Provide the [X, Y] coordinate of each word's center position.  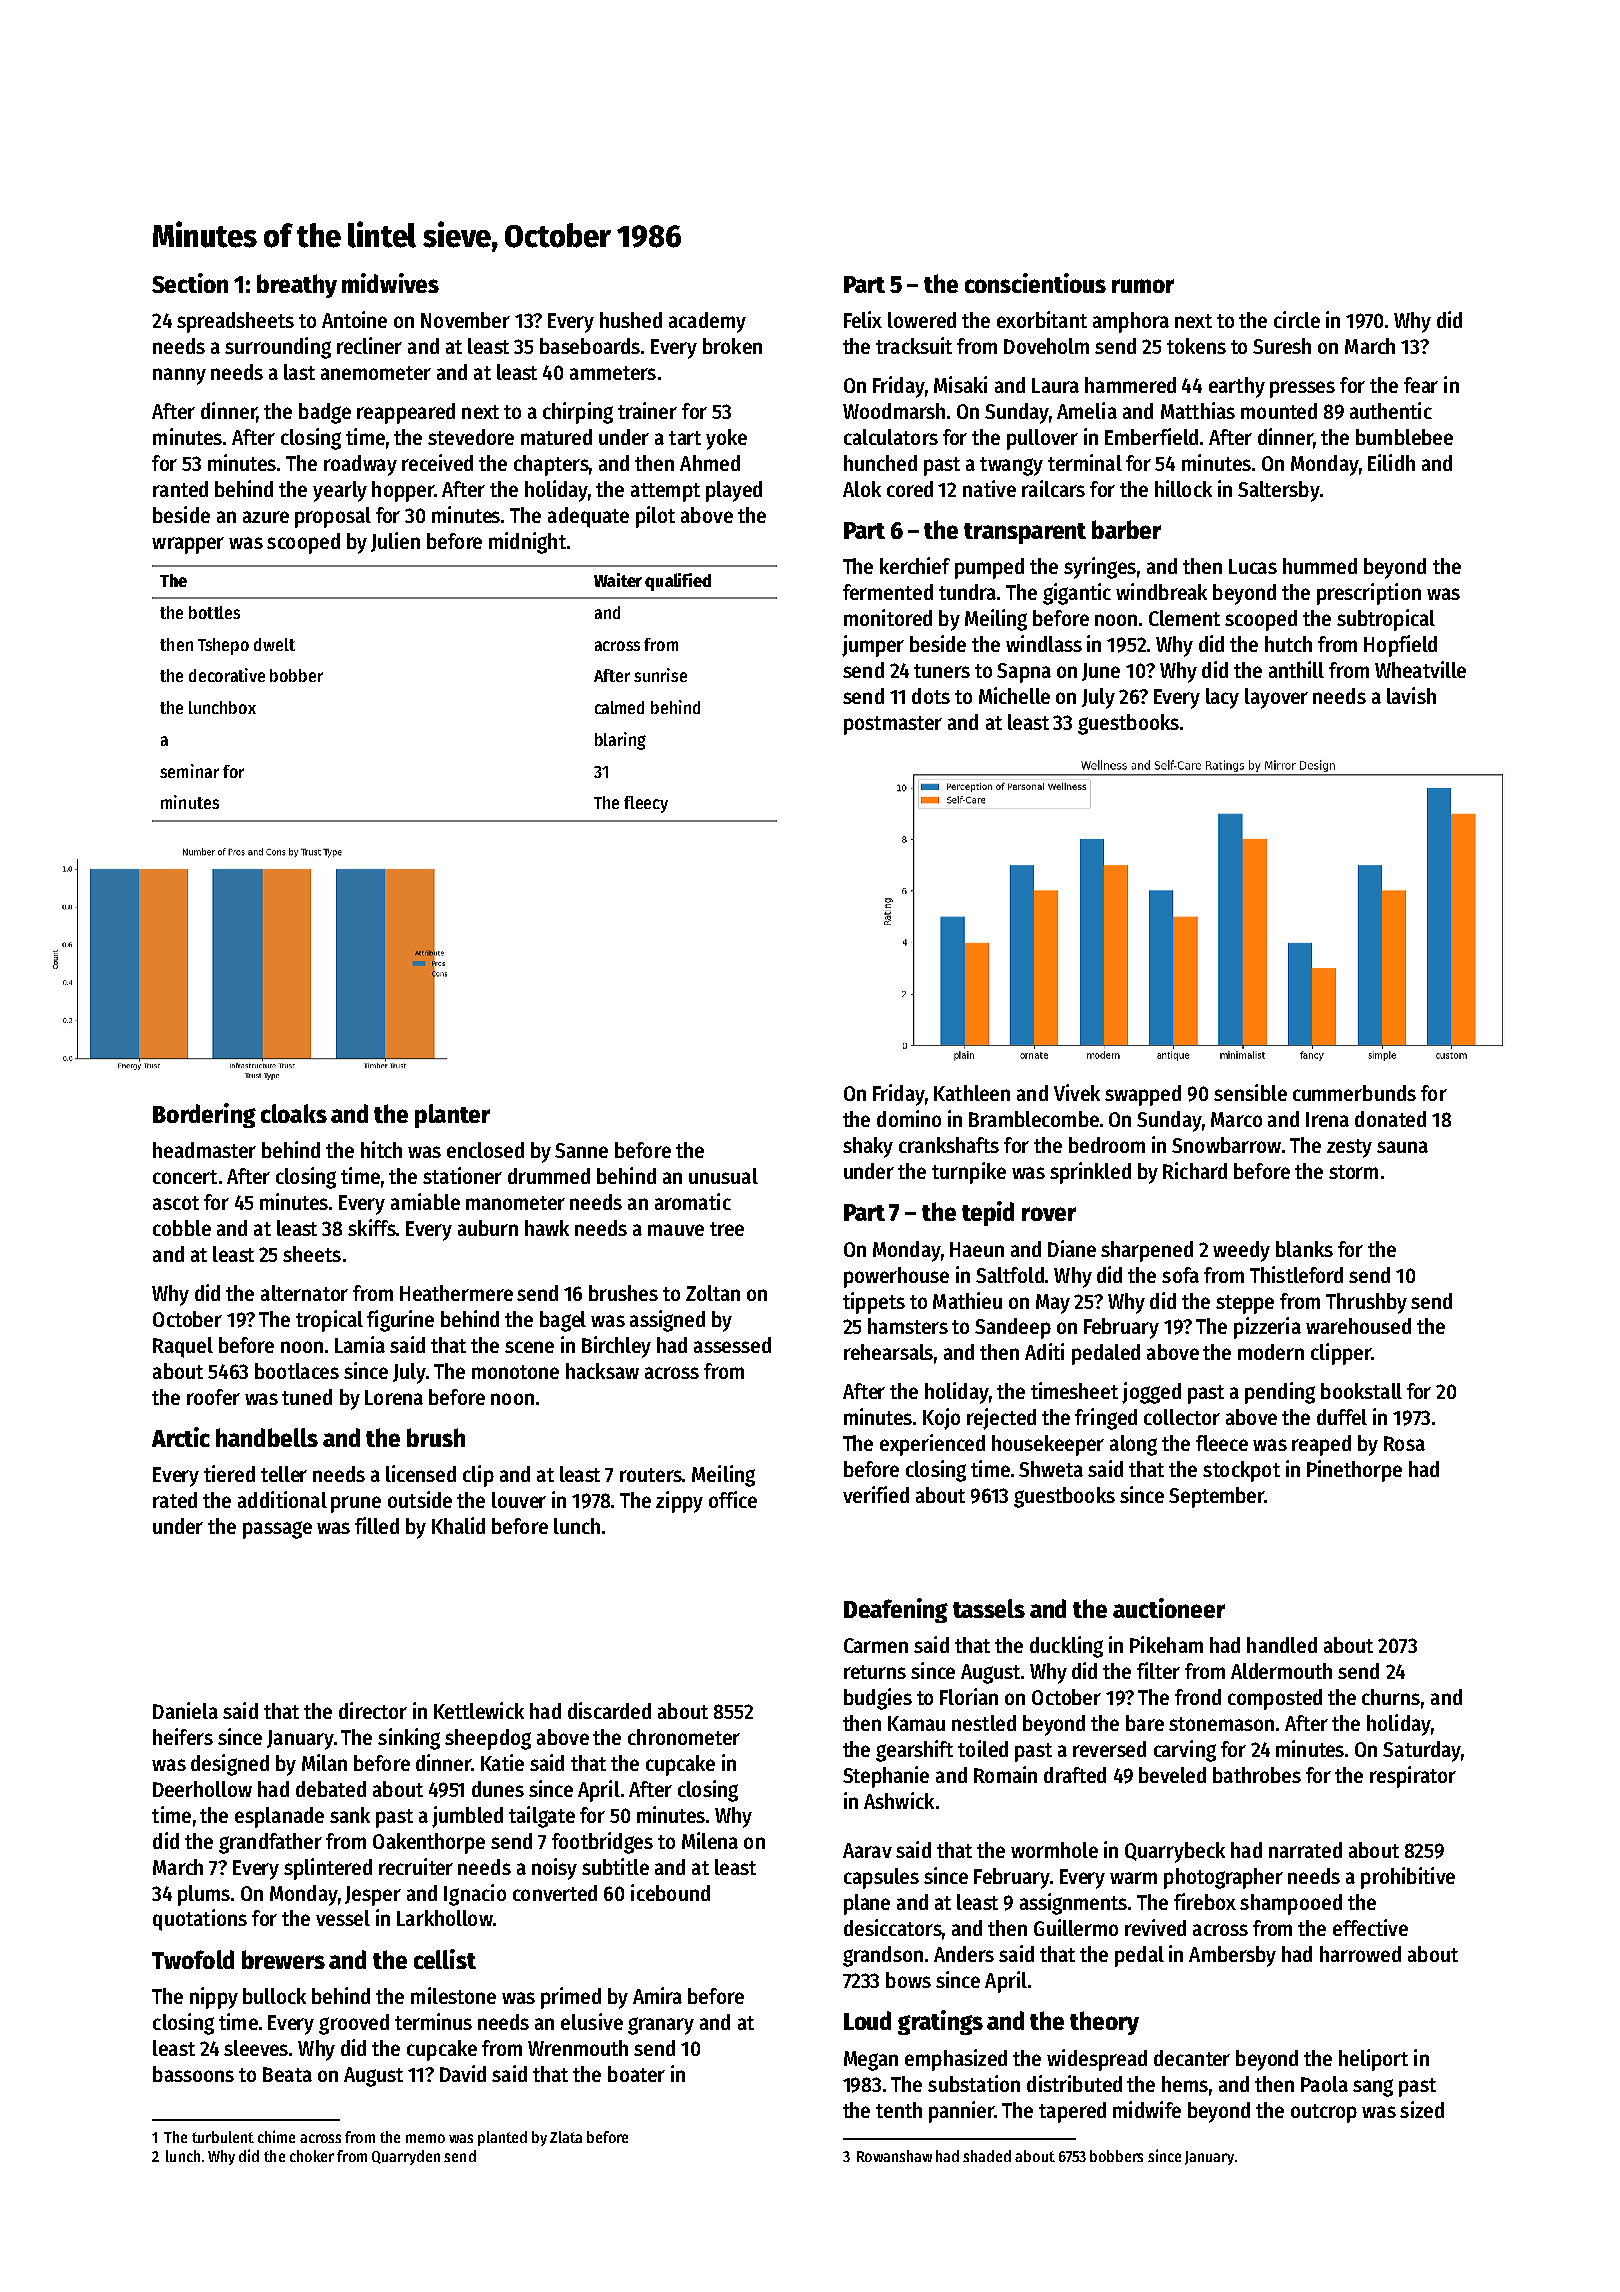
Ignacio [475, 1895]
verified [876, 1494]
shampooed [1291, 1904]
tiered [229, 1473]
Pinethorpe [1354, 1471]
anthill [1296, 669]
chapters [551, 465]
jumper [873, 646]
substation [974, 2083]
